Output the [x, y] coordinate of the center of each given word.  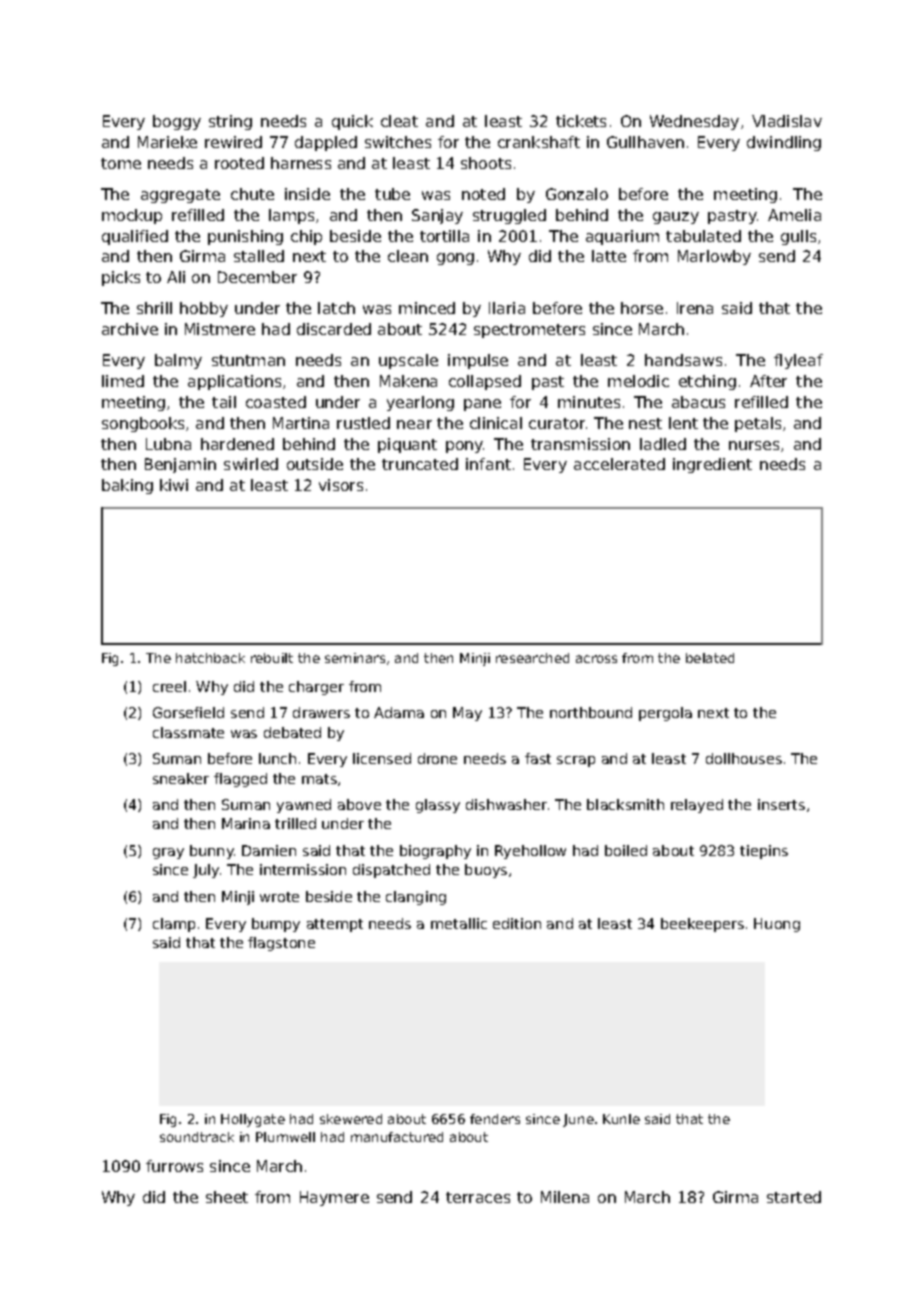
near [414, 424]
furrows [174, 1166]
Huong [777, 925]
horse [642, 308]
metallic [459, 923]
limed [123, 381]
